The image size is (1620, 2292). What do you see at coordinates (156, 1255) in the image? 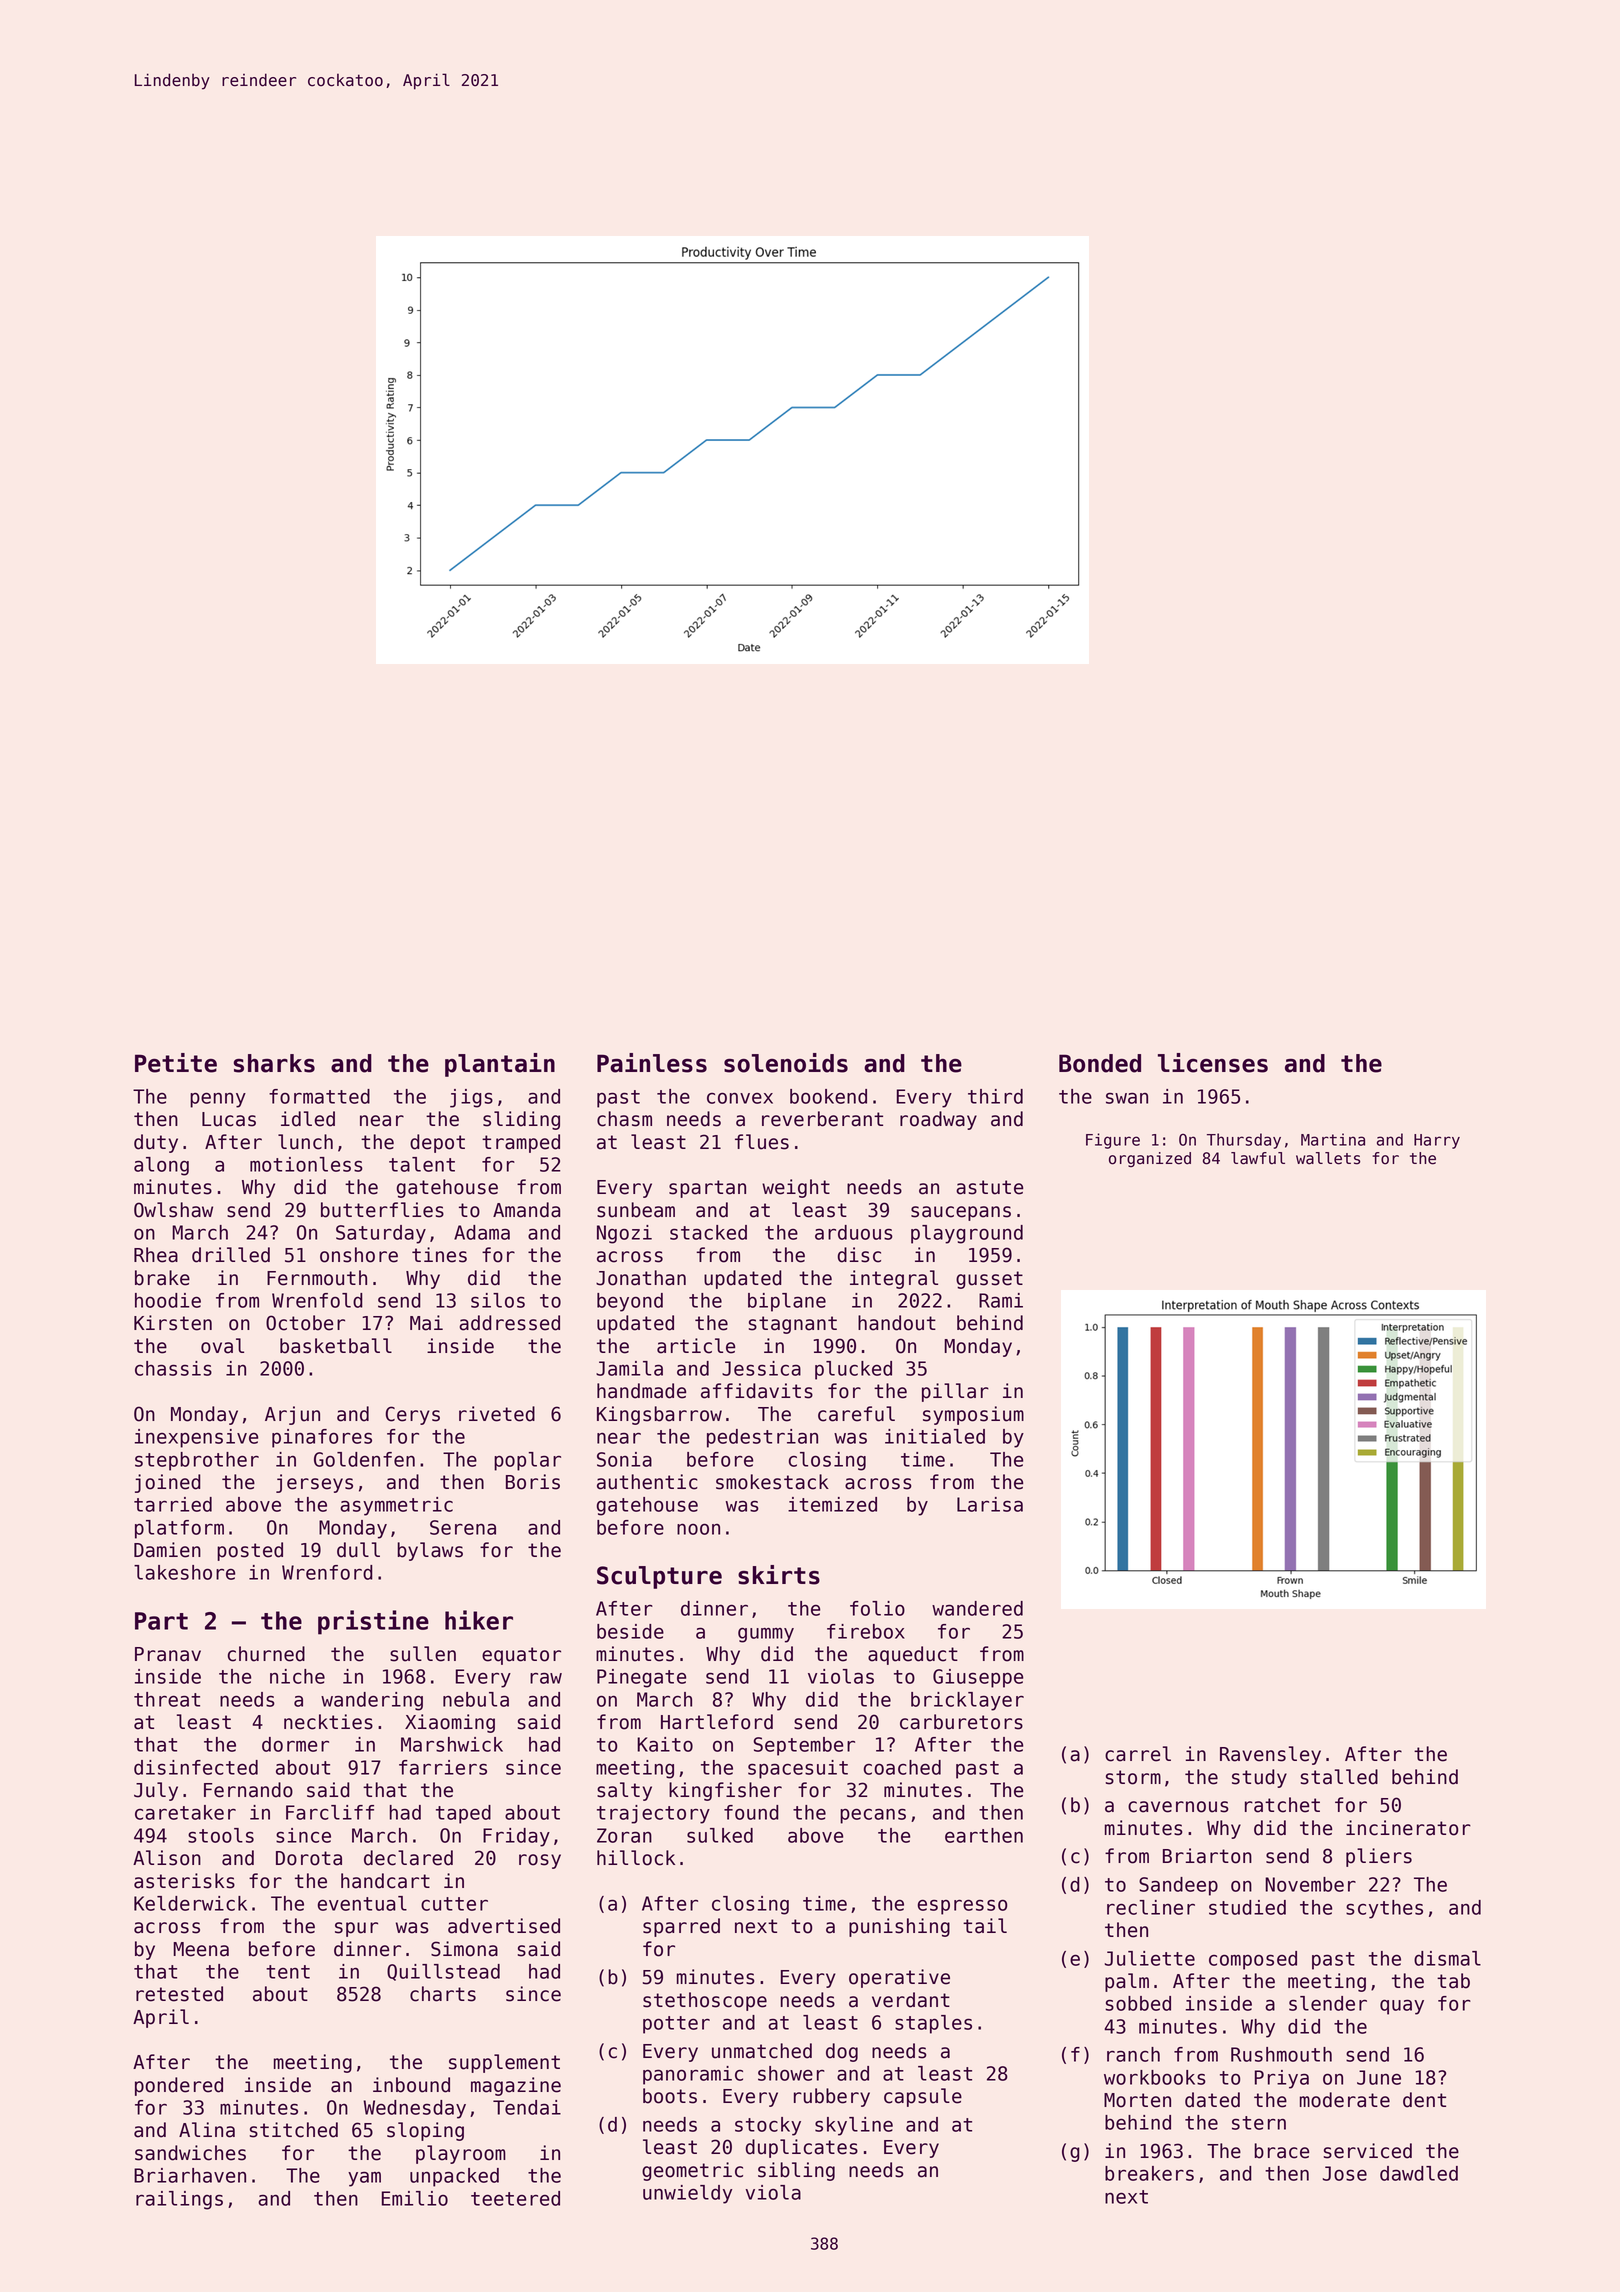
I see `Rhea` at bounding box center [156, 1255].
